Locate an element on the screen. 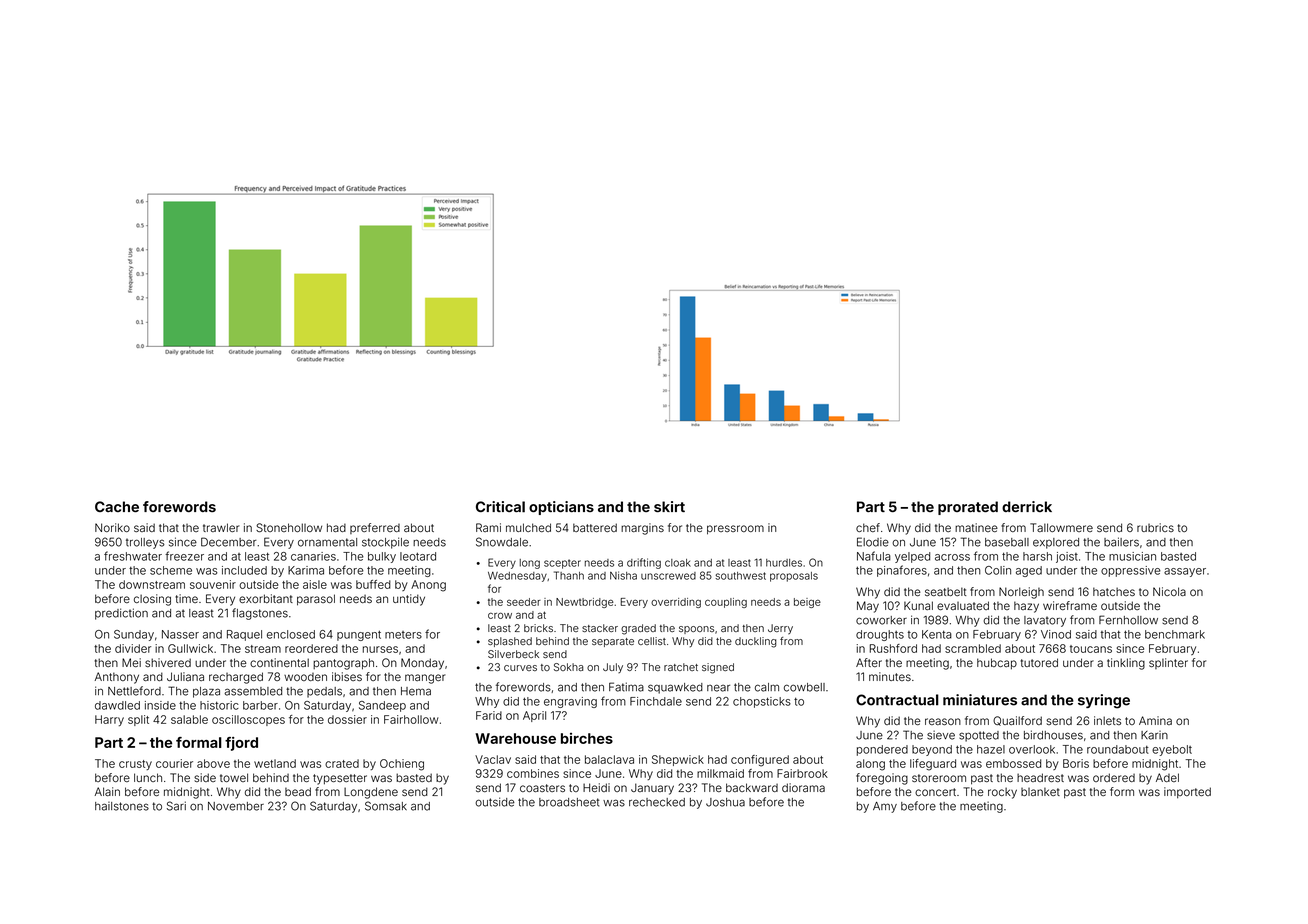 The image size is (1308, 924). Warehouse is located at coordinates (515, 738).
